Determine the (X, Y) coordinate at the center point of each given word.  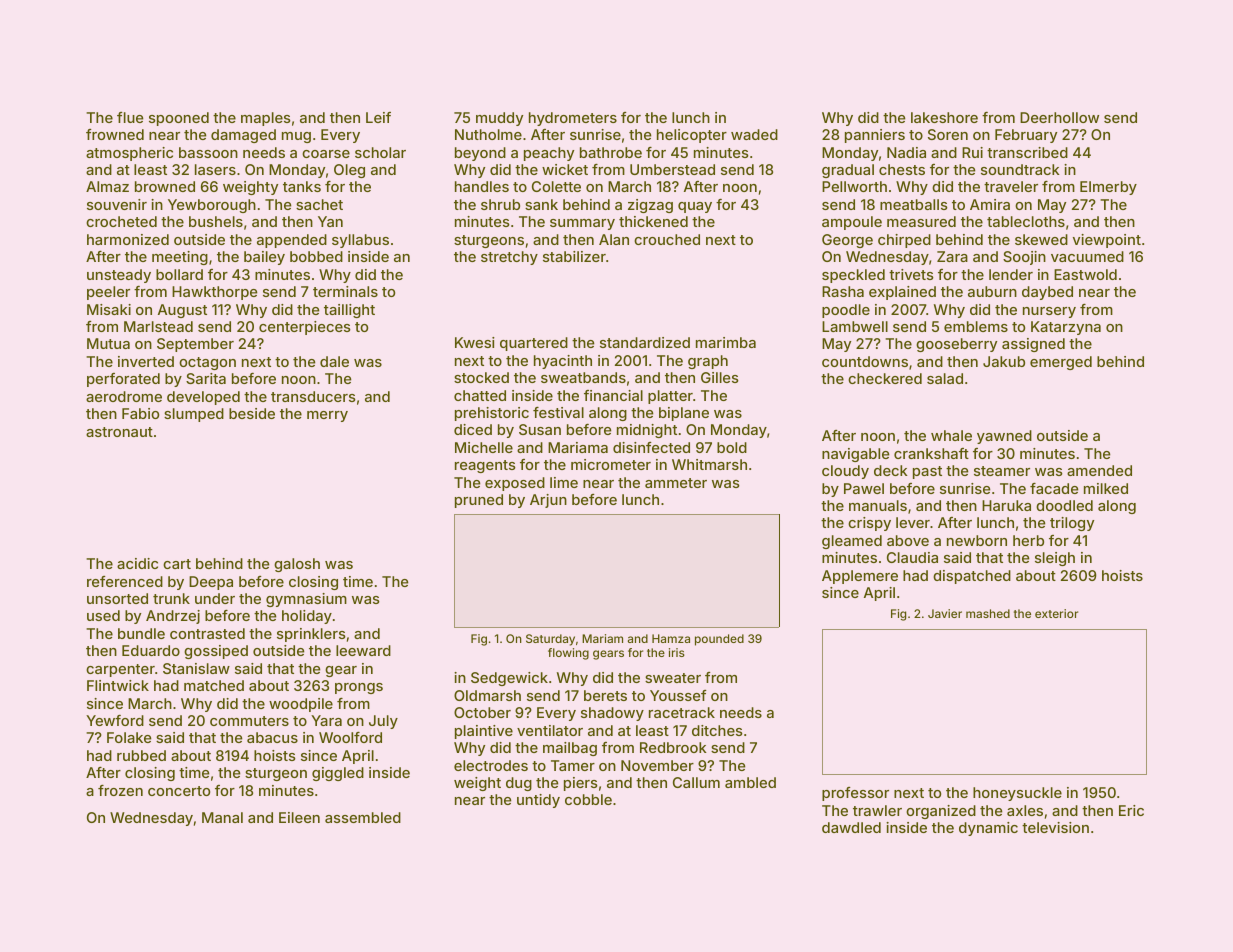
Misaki (109, 309)
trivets (911, 274)
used (103, 615)
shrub (500, 204)
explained (902, 293)
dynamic (988, 829)
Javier (945, 613)
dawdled (851, 827)
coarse (326, 154)
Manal (222, 817)
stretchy (509, 258)
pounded (719, 640)
